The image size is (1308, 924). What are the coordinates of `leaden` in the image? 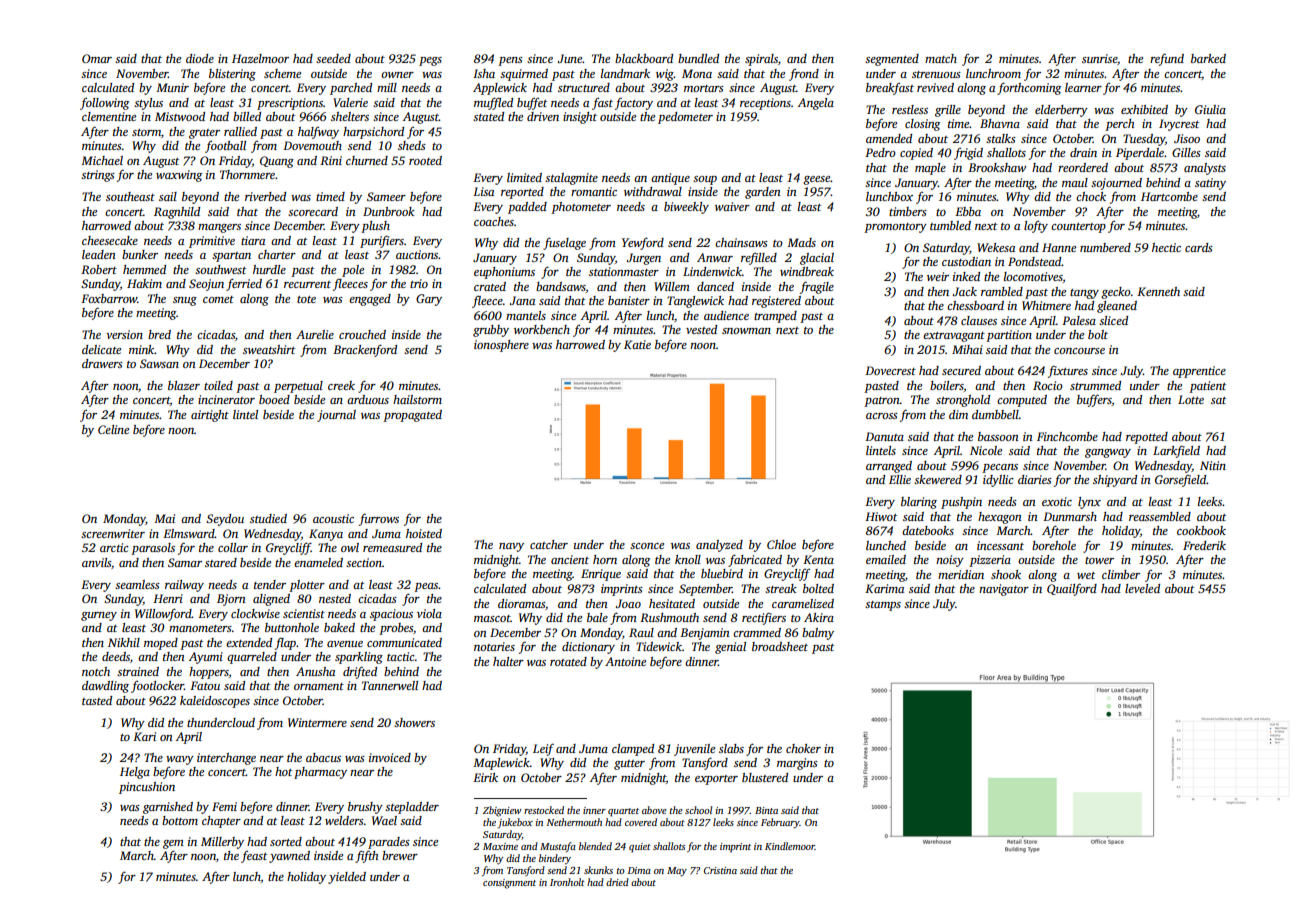 It's located at (99, 254).
